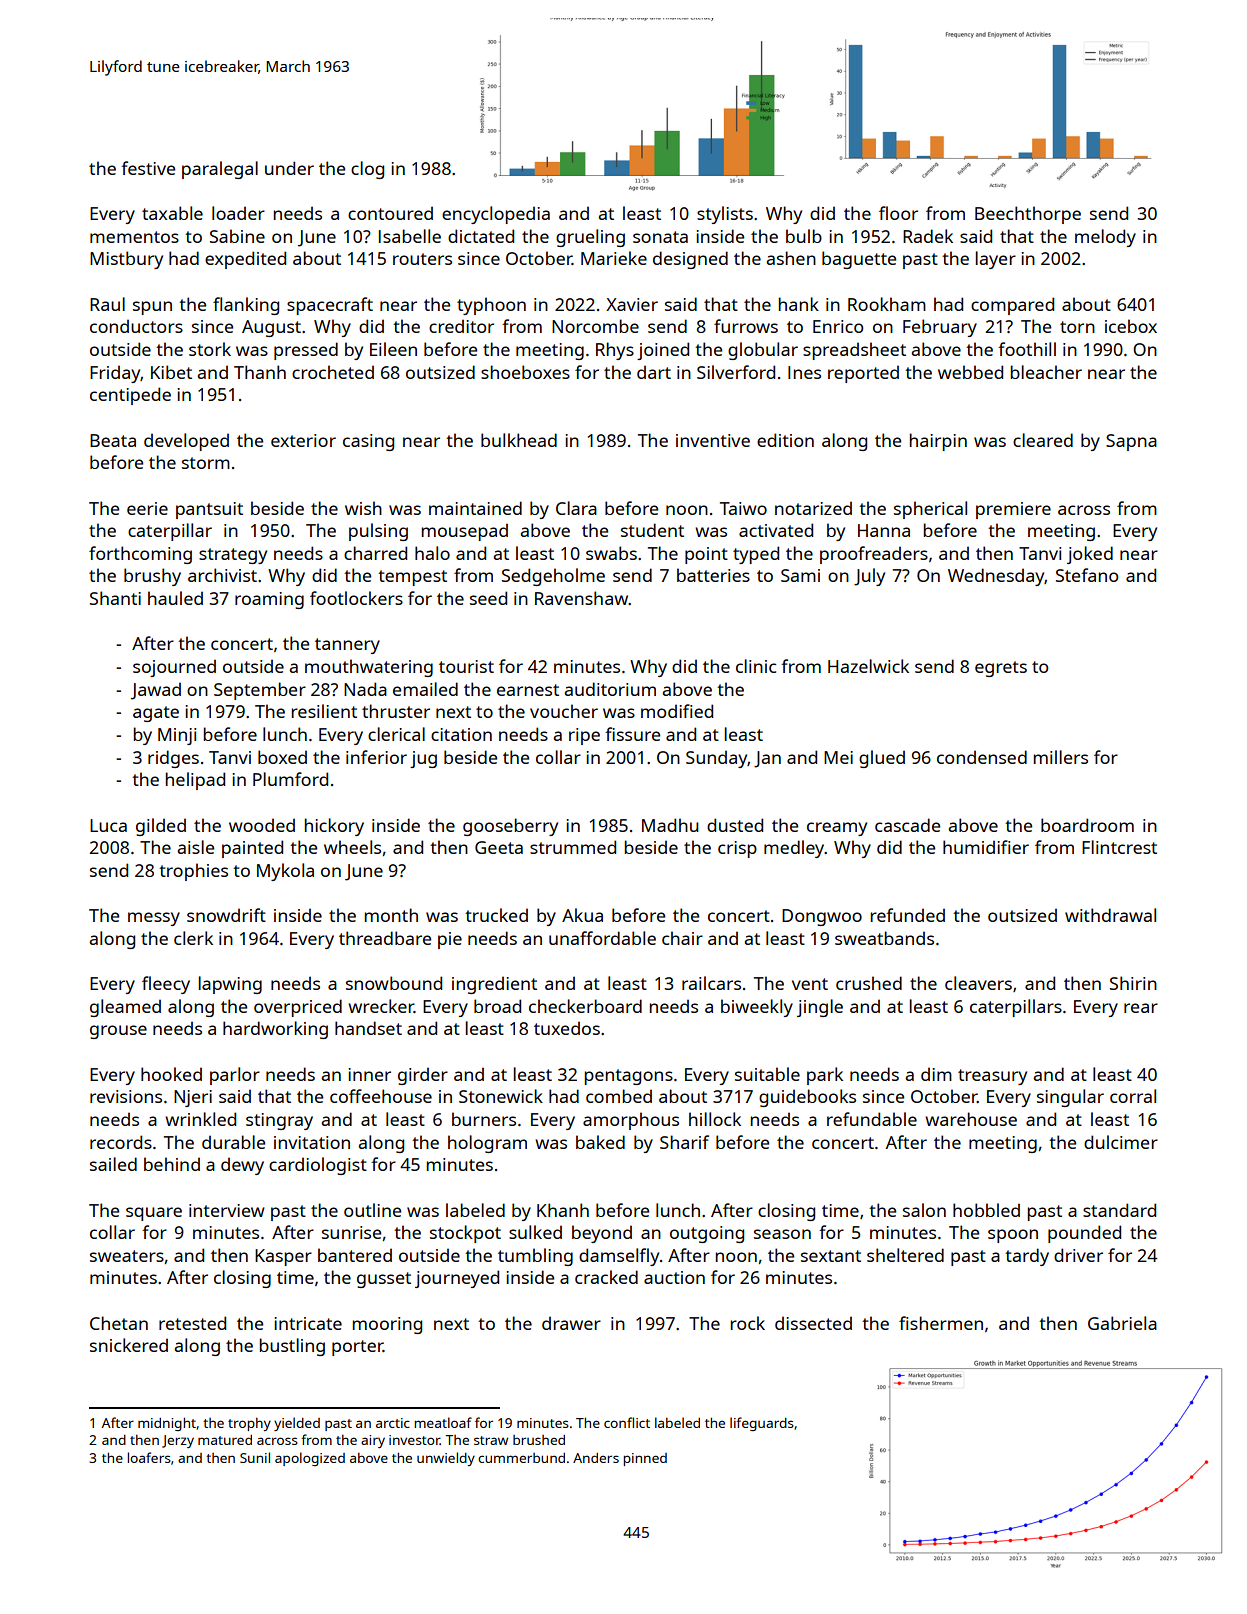 The height and width of the document is (1614, 1247). I want to click on furrows, so click(746, 326).
